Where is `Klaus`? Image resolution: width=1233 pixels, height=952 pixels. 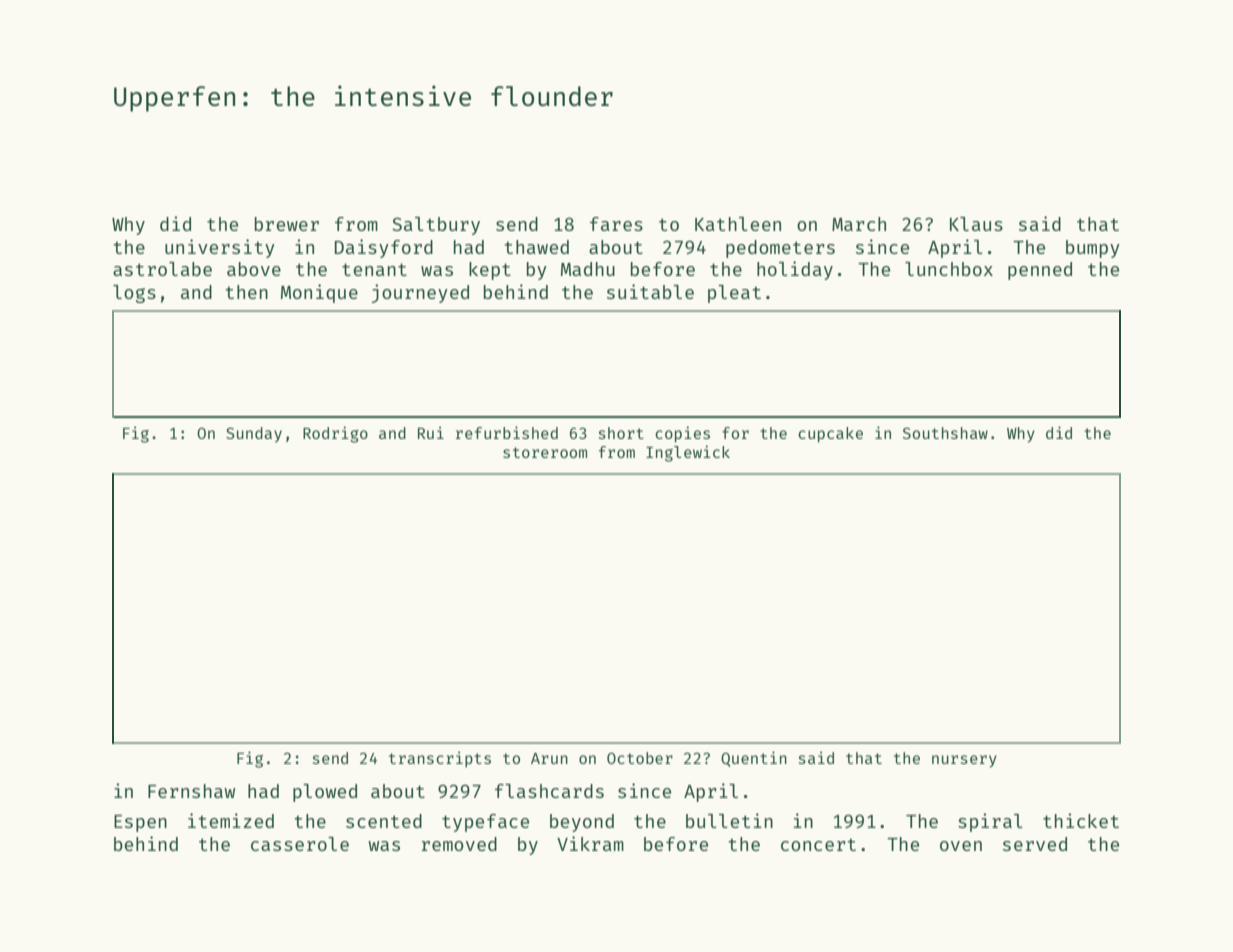
Klaus is located at coordinates (976, 224).
